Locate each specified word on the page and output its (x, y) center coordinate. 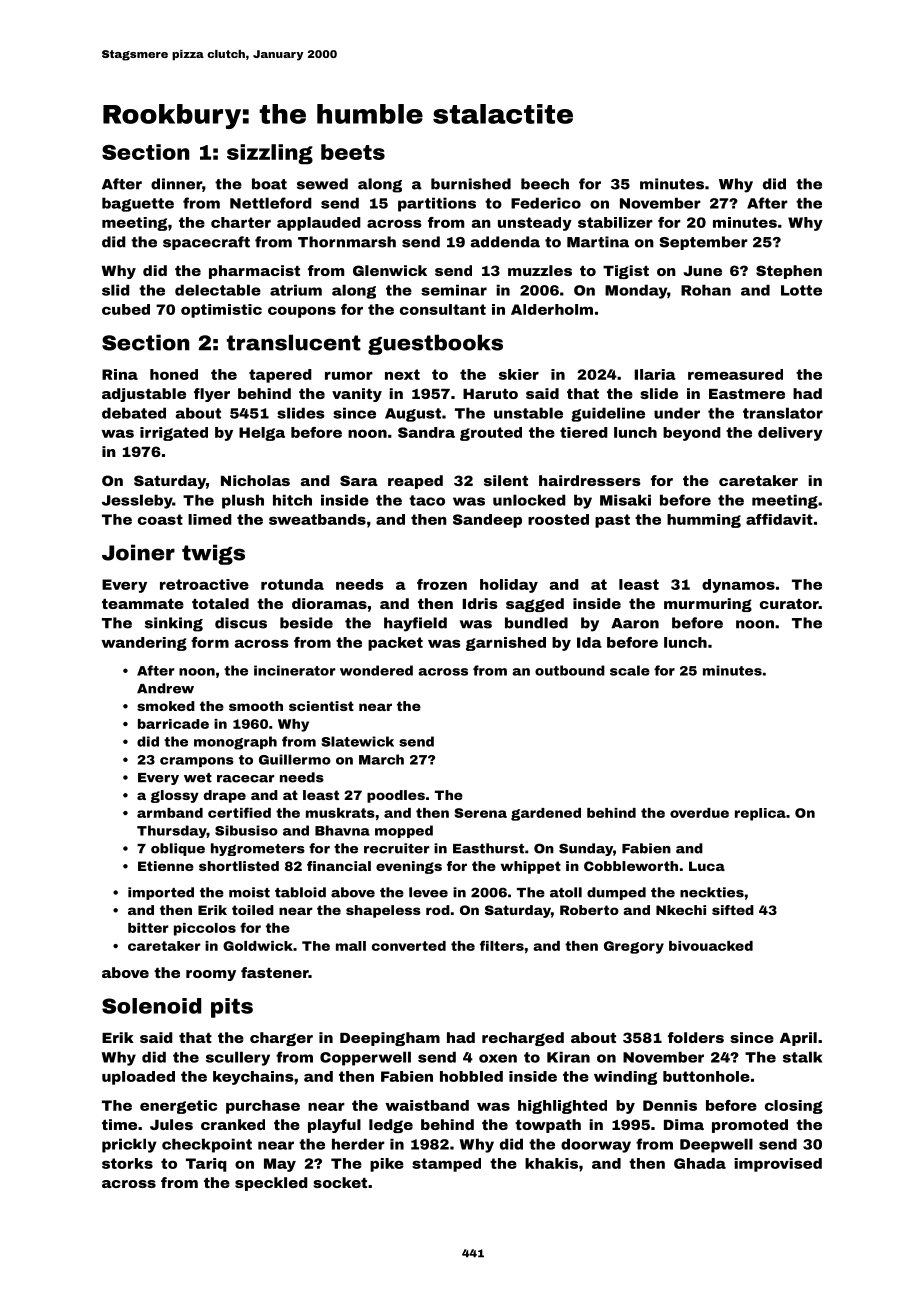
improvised (778, 1165)
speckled (271, 1184)
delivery (790, 434)
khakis (551, 1163)
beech (545, 184)
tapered (280, 376)
